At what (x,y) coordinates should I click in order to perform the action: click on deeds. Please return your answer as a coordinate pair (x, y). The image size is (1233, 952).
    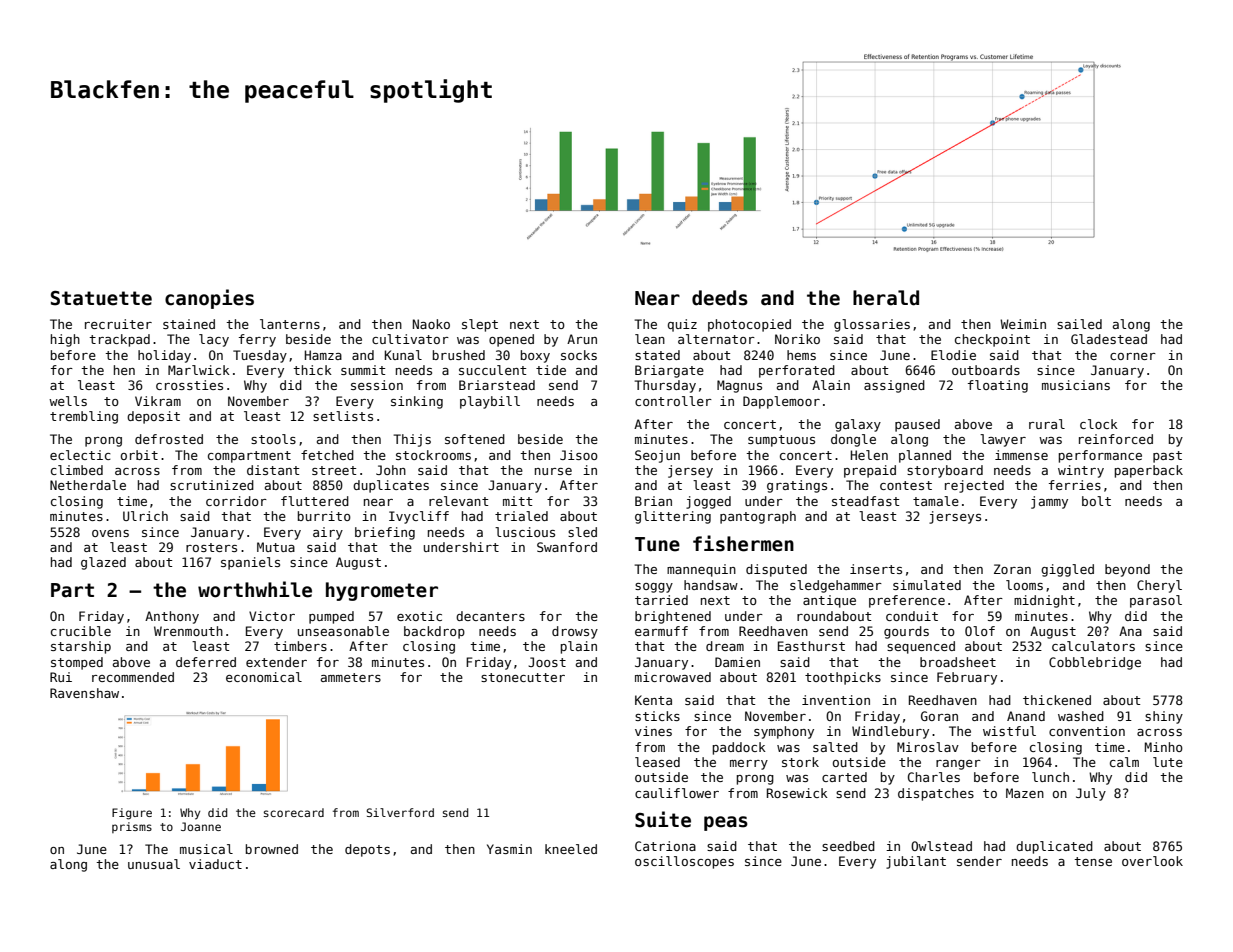
    Looking at the image, I should click on (720, 298).
